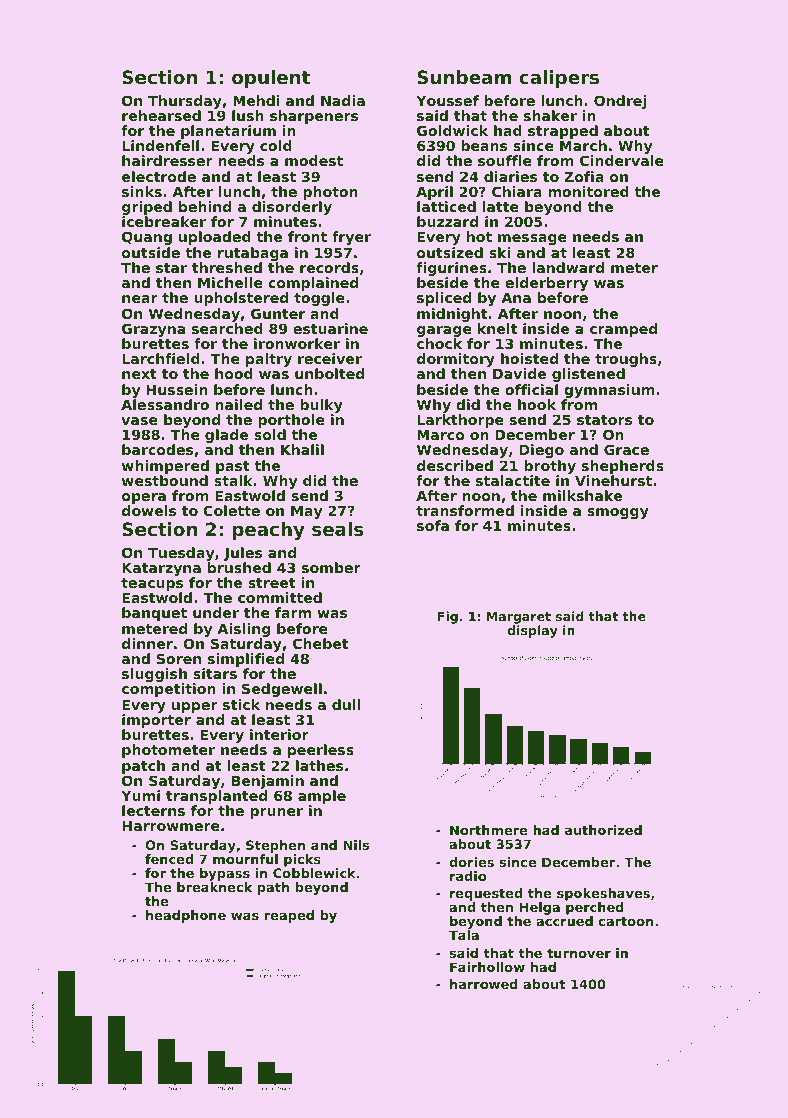  I want to click on Cindervale, so click(622, 160).
